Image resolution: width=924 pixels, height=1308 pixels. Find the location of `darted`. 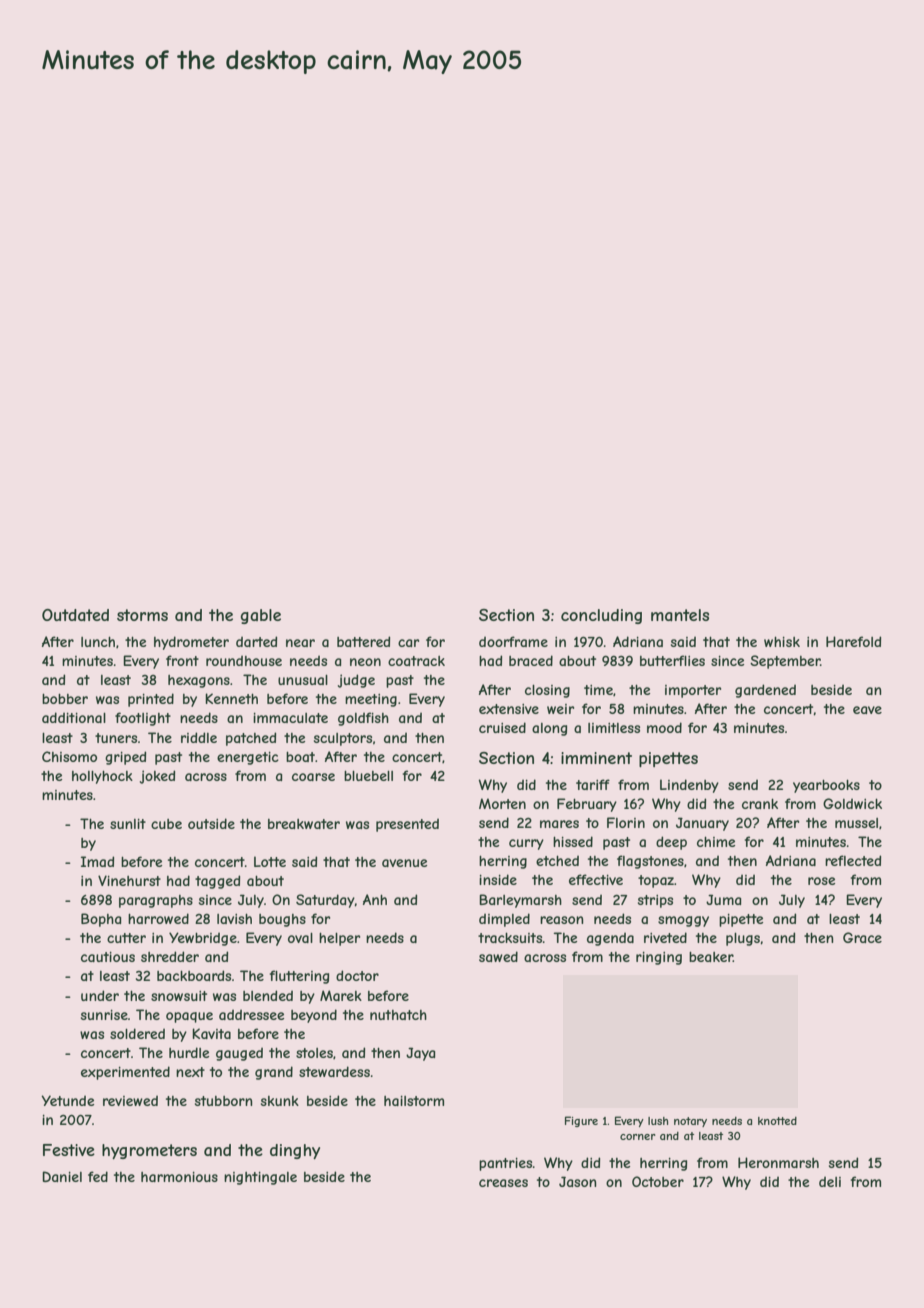

darted is located at coordinates (256, 641).
